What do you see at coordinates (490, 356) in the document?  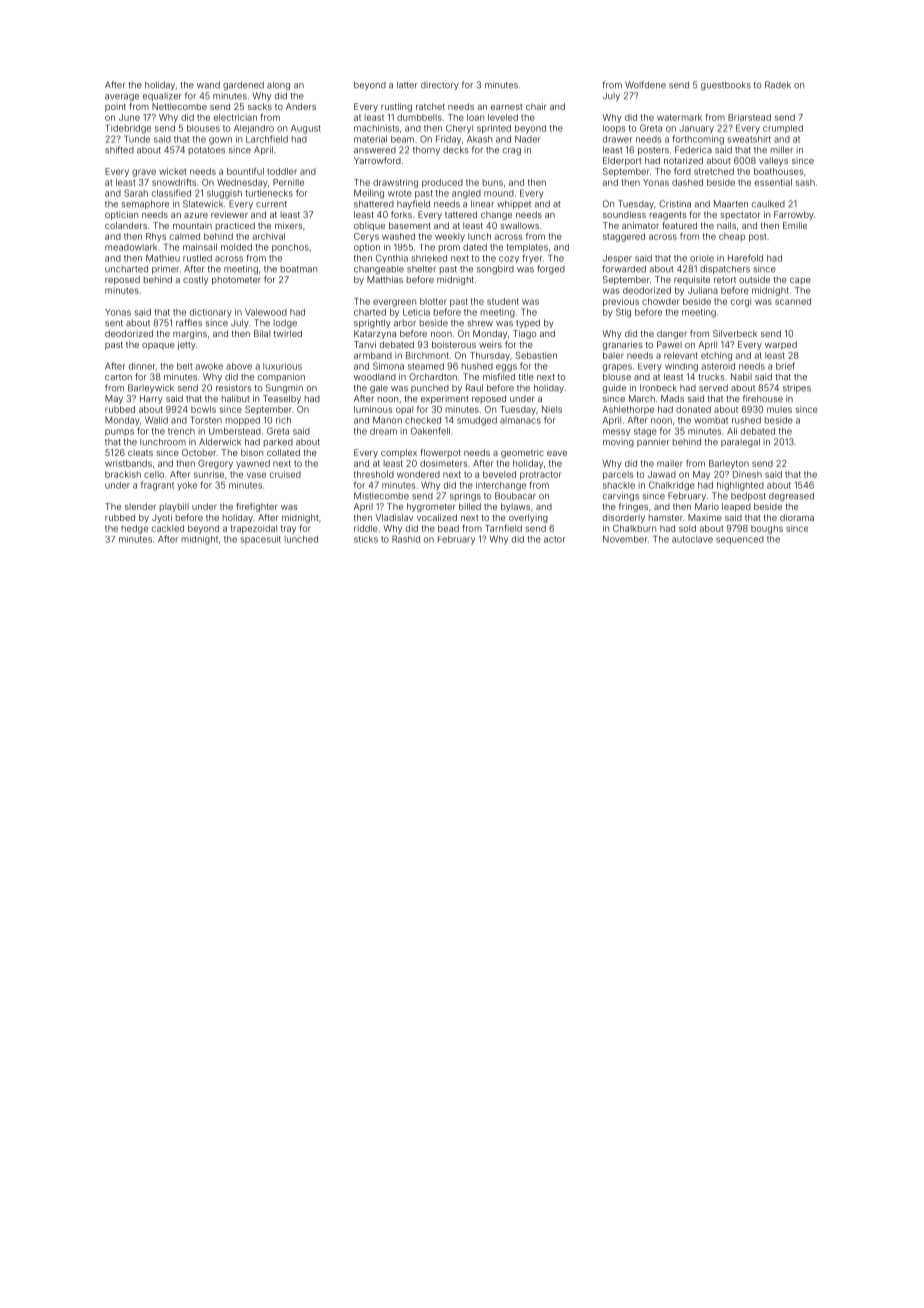 I see `Thursday` at bounding box center [490, 356].
